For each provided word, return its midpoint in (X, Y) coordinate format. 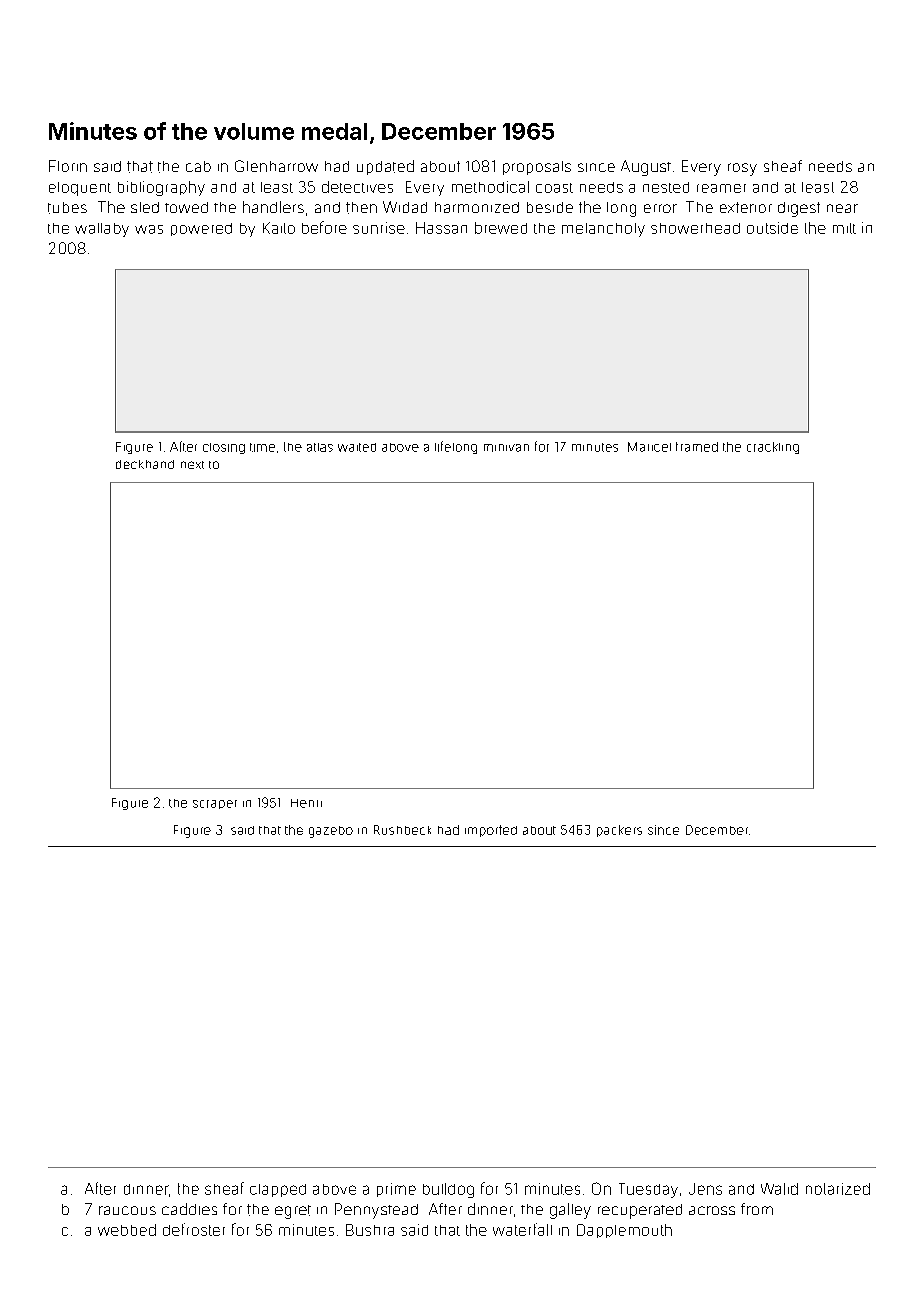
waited (357, 447)
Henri (306, 803)
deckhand (145, 464)
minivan (506, 448)
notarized (838, 1189)
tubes (67, 208)
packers (619, 831)
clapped (278, 1190)
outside (772, 228)
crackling (773, 448)
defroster (194, 1229)
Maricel (649, 447)
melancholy (603, 230)
